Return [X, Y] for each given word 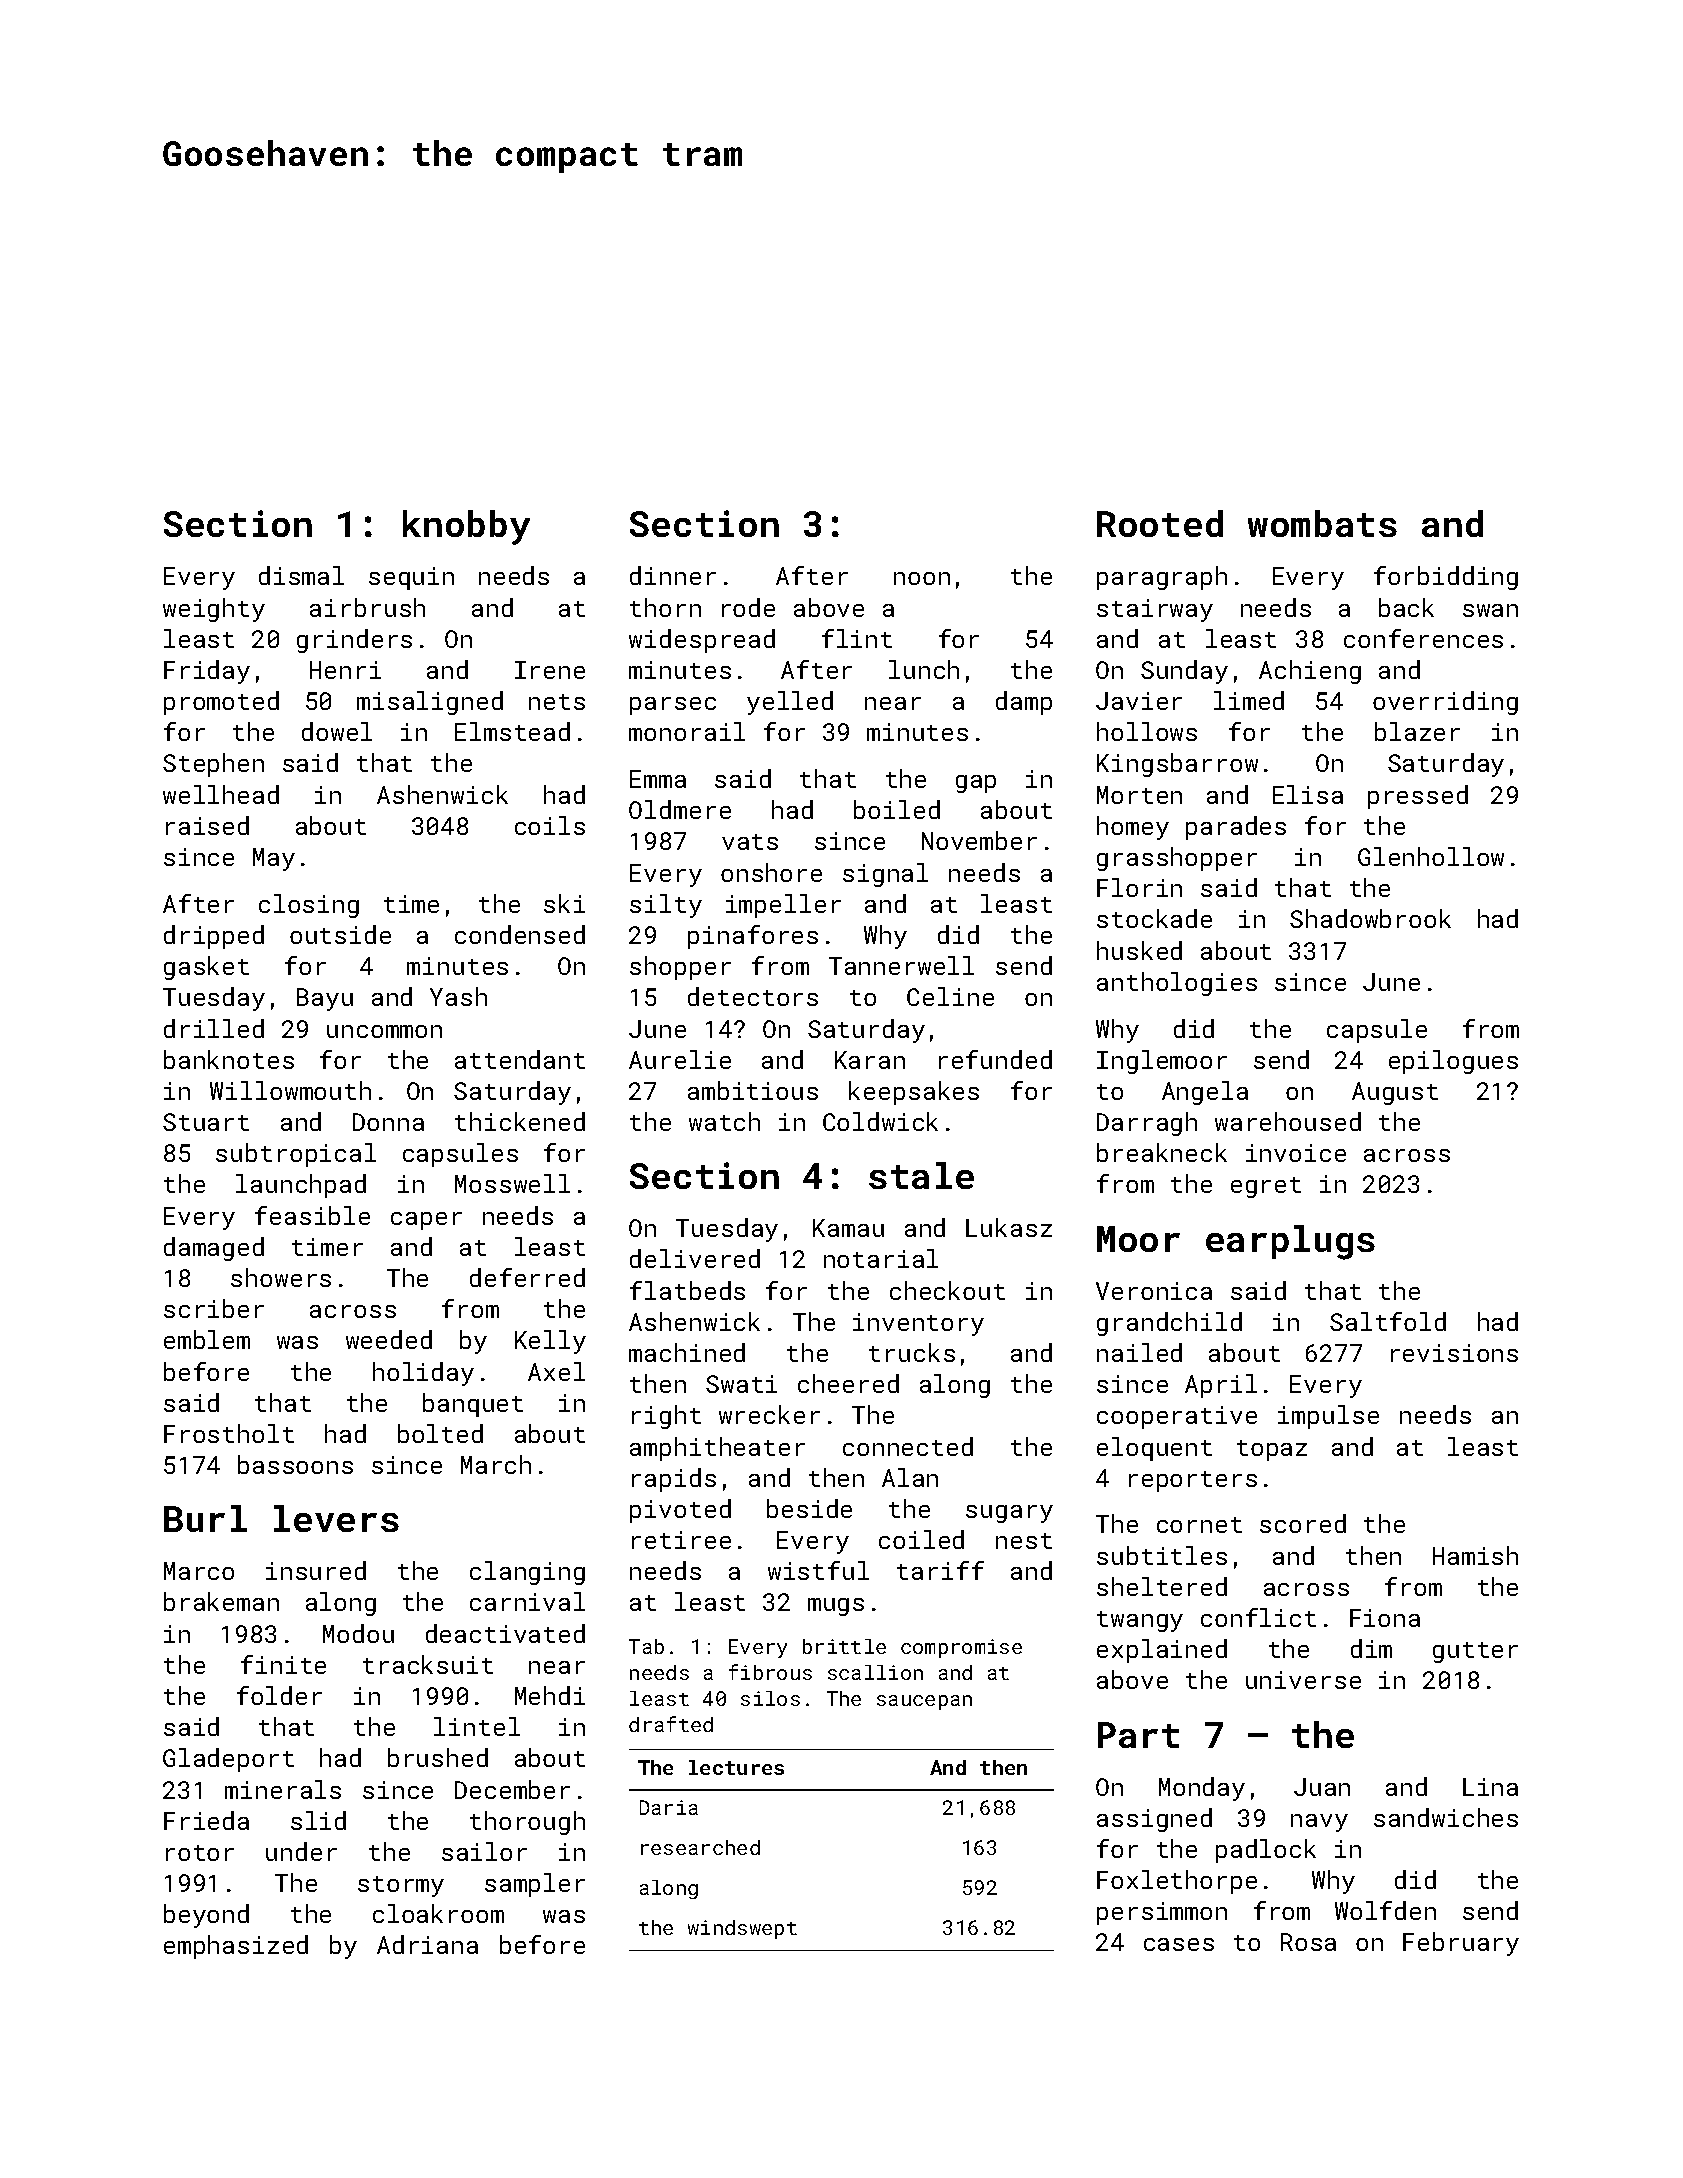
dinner [673, 575]
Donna [388, 1122]
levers [336, 1518]
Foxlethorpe [1177, 1882]
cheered [848, 1383]
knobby [466, 527]
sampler [535, 1885]
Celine [950, 996]
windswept [742, 1929]
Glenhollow [1431, 856]
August [1395, 1093]
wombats [1322, 523]
